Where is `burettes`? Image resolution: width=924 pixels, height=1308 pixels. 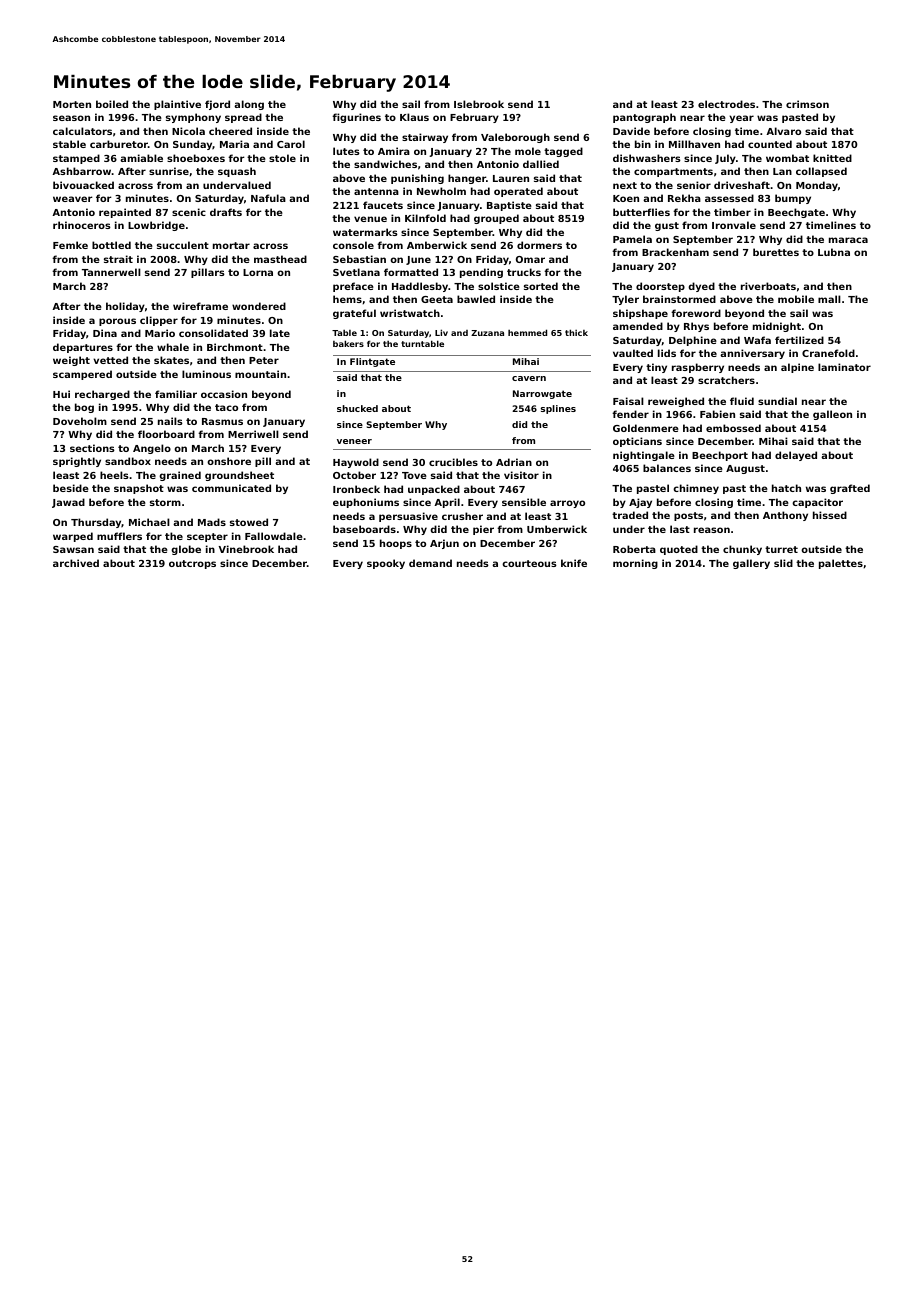
burettes is located at coordinates (776, 252).
